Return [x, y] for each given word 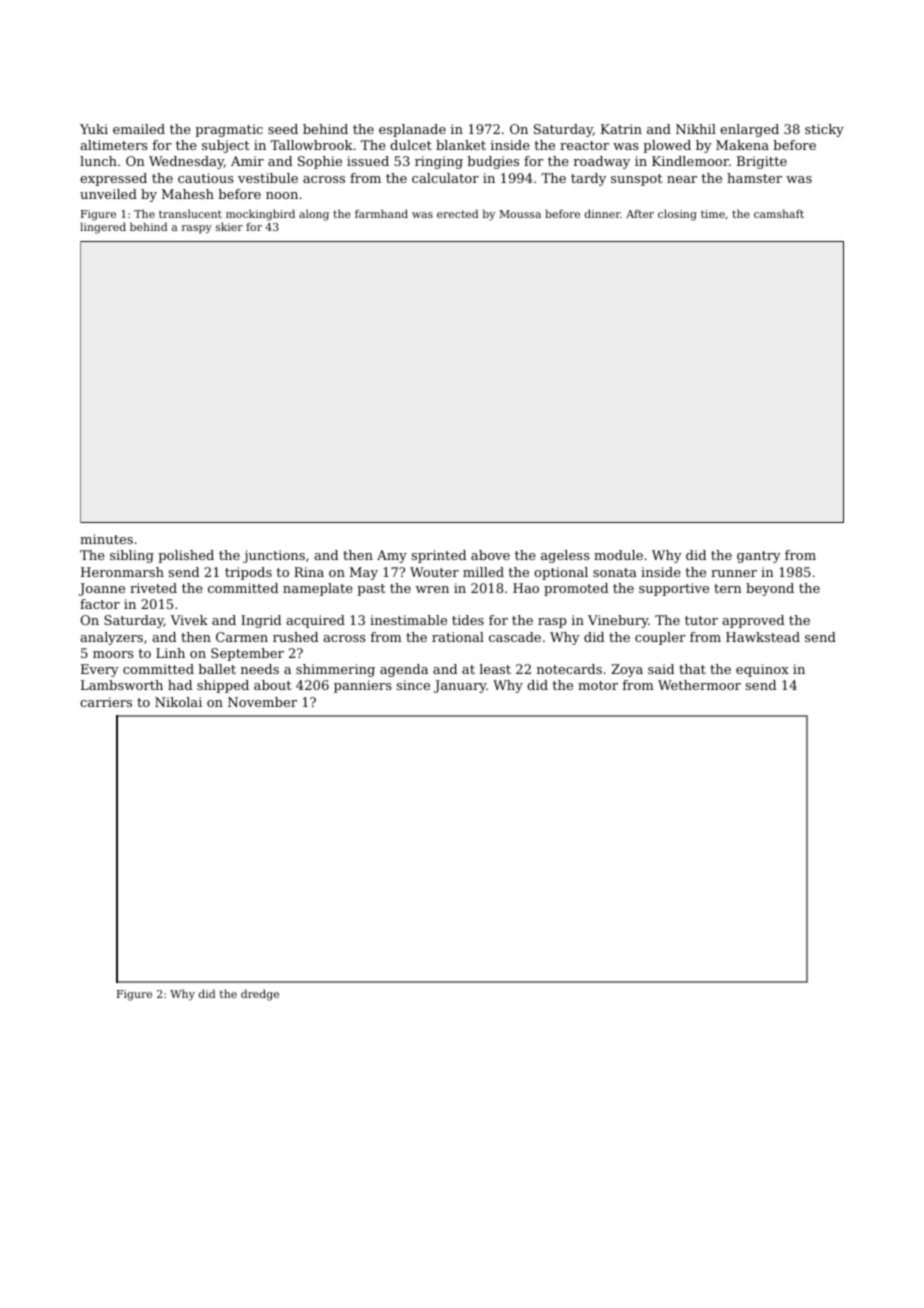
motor [598, 685]
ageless [565, 556]
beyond [770, 589]
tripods [248, 573]
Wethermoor [699, 685]
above [490, 555]
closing [677, 215]
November [262, 702]
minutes [106, 539]
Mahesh [188, 194]
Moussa [520, 214]
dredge [260, 995]
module [618, 555]
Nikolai [178, 702]
